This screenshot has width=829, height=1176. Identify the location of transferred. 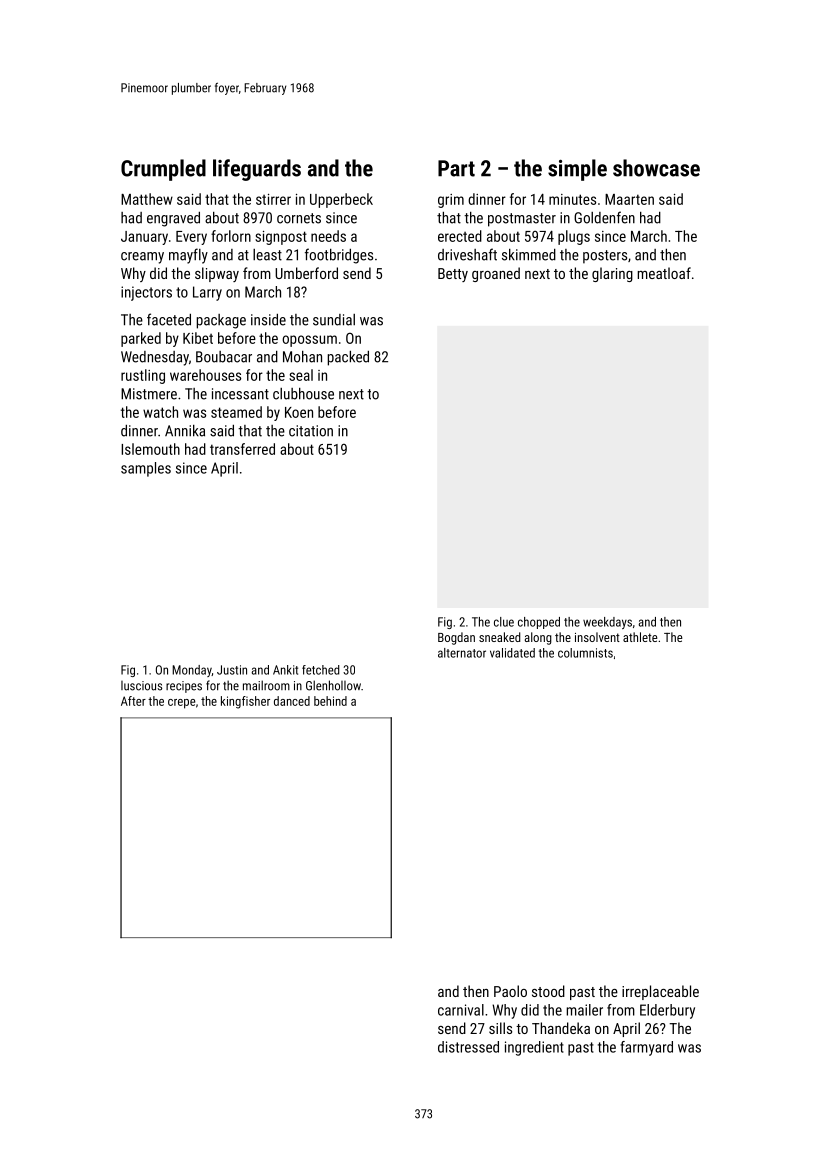
(242, 449).
